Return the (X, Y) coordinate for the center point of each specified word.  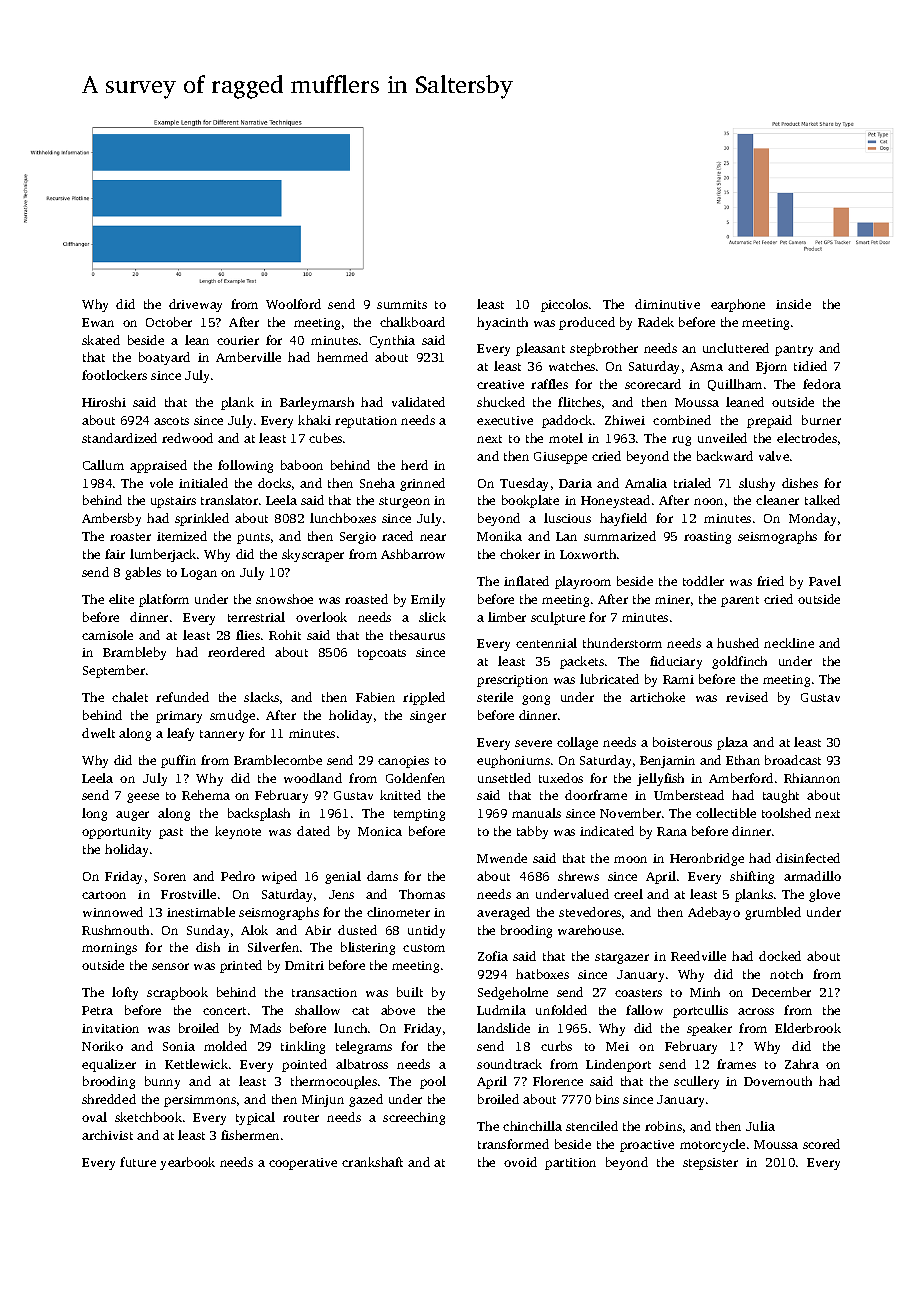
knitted (400, 795)
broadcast (793, 760)
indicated (607, 831)
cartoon (104, 895)
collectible (726, 813)
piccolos (564, 305)
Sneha (377, 483)
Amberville (248, 357)
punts (253, 538)
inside (793, 304)
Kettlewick (196, 1064)
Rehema (206, 795)
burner (821, 420)
